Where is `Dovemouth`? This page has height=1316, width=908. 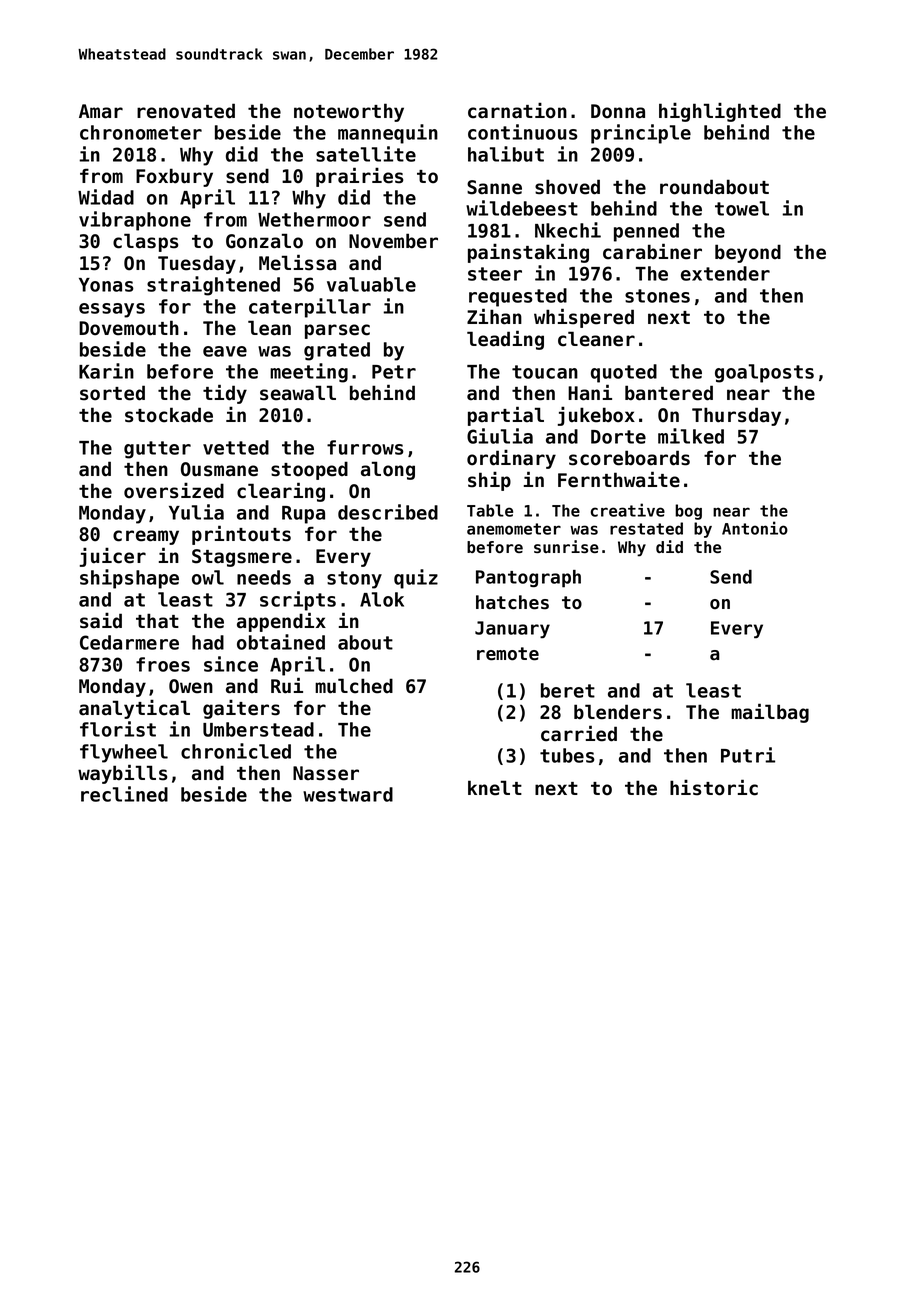
Dovemouth is located at coordinates (129, 328).
